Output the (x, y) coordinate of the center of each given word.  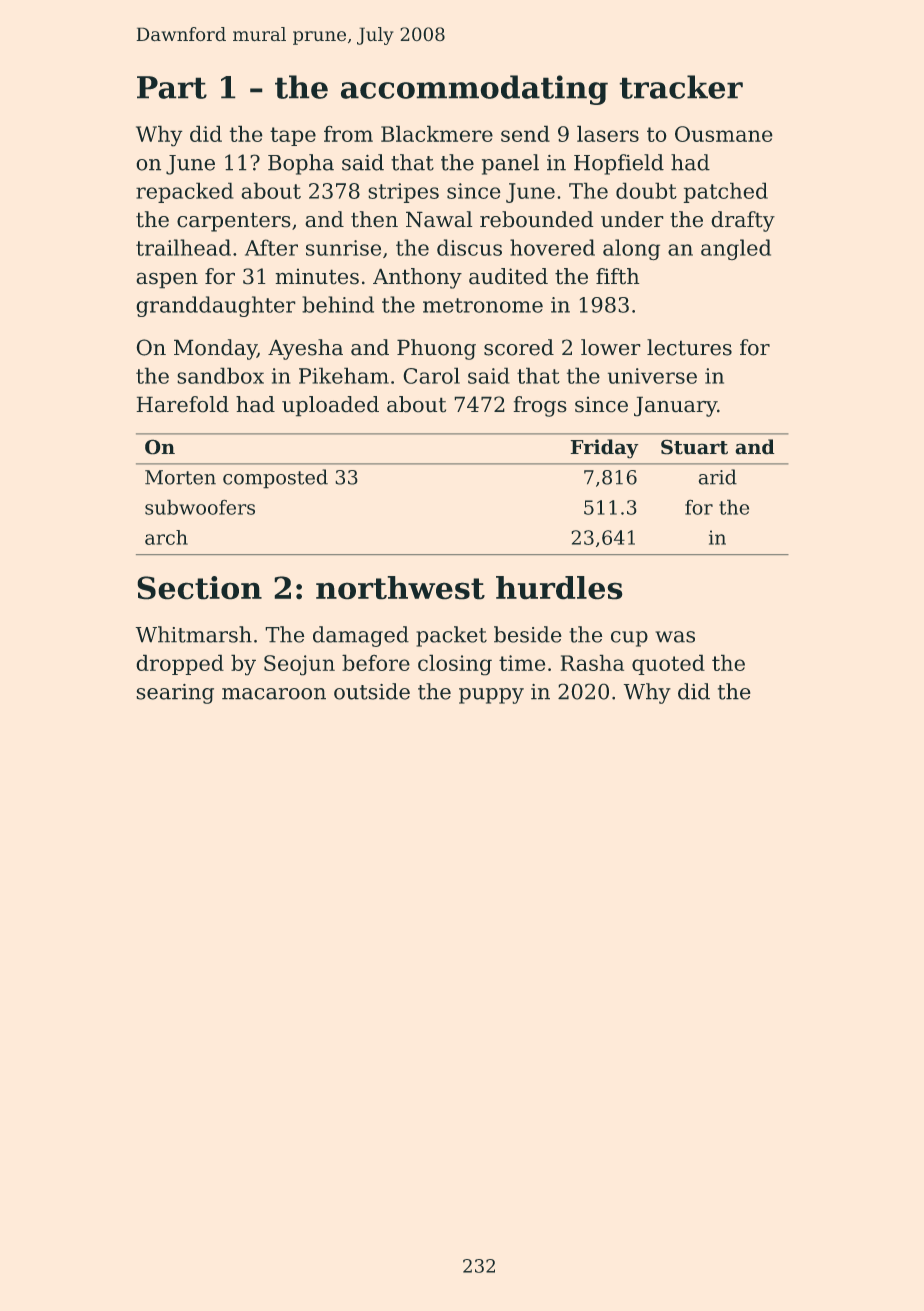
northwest (400, 587)
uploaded (330, 406)
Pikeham (344, 376)
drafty (743, 221)
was (675, 637)
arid (718, 477)
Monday (215, 349)
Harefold (183, 404)
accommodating (474, 90)
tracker (681, 87)
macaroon (274, 694)
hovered (552, 247)
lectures (689, 347)
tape (293, 136)
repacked (184, 193)
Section (200, 587)
